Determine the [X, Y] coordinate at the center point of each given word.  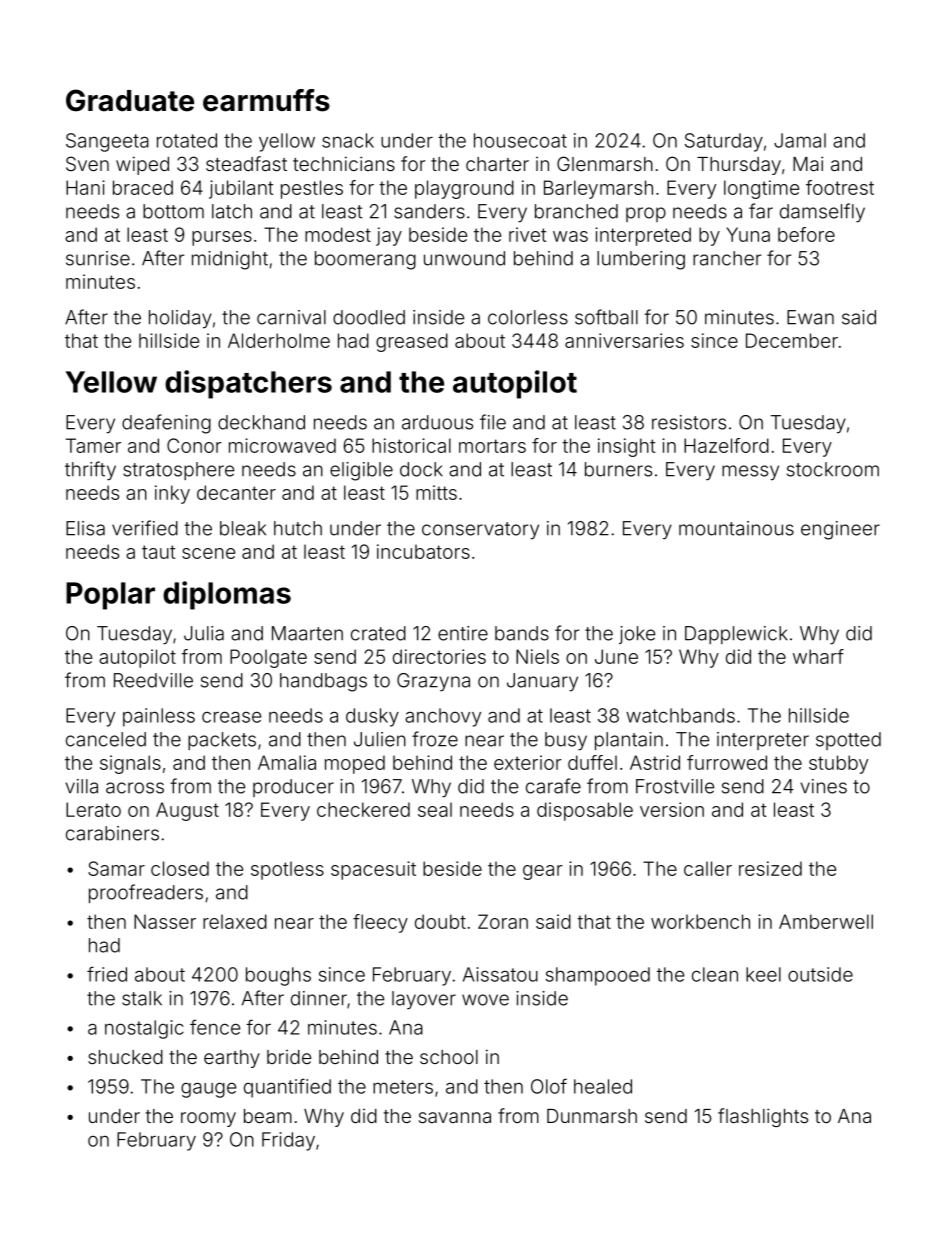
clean [715, 974]
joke [637, 635]
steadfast [246, 163]
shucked [125, 1057]
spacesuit [373, 870]
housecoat [520, 140]
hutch [298, 528]
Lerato [93, 809]
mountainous [736, 528]
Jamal [800, 140]
